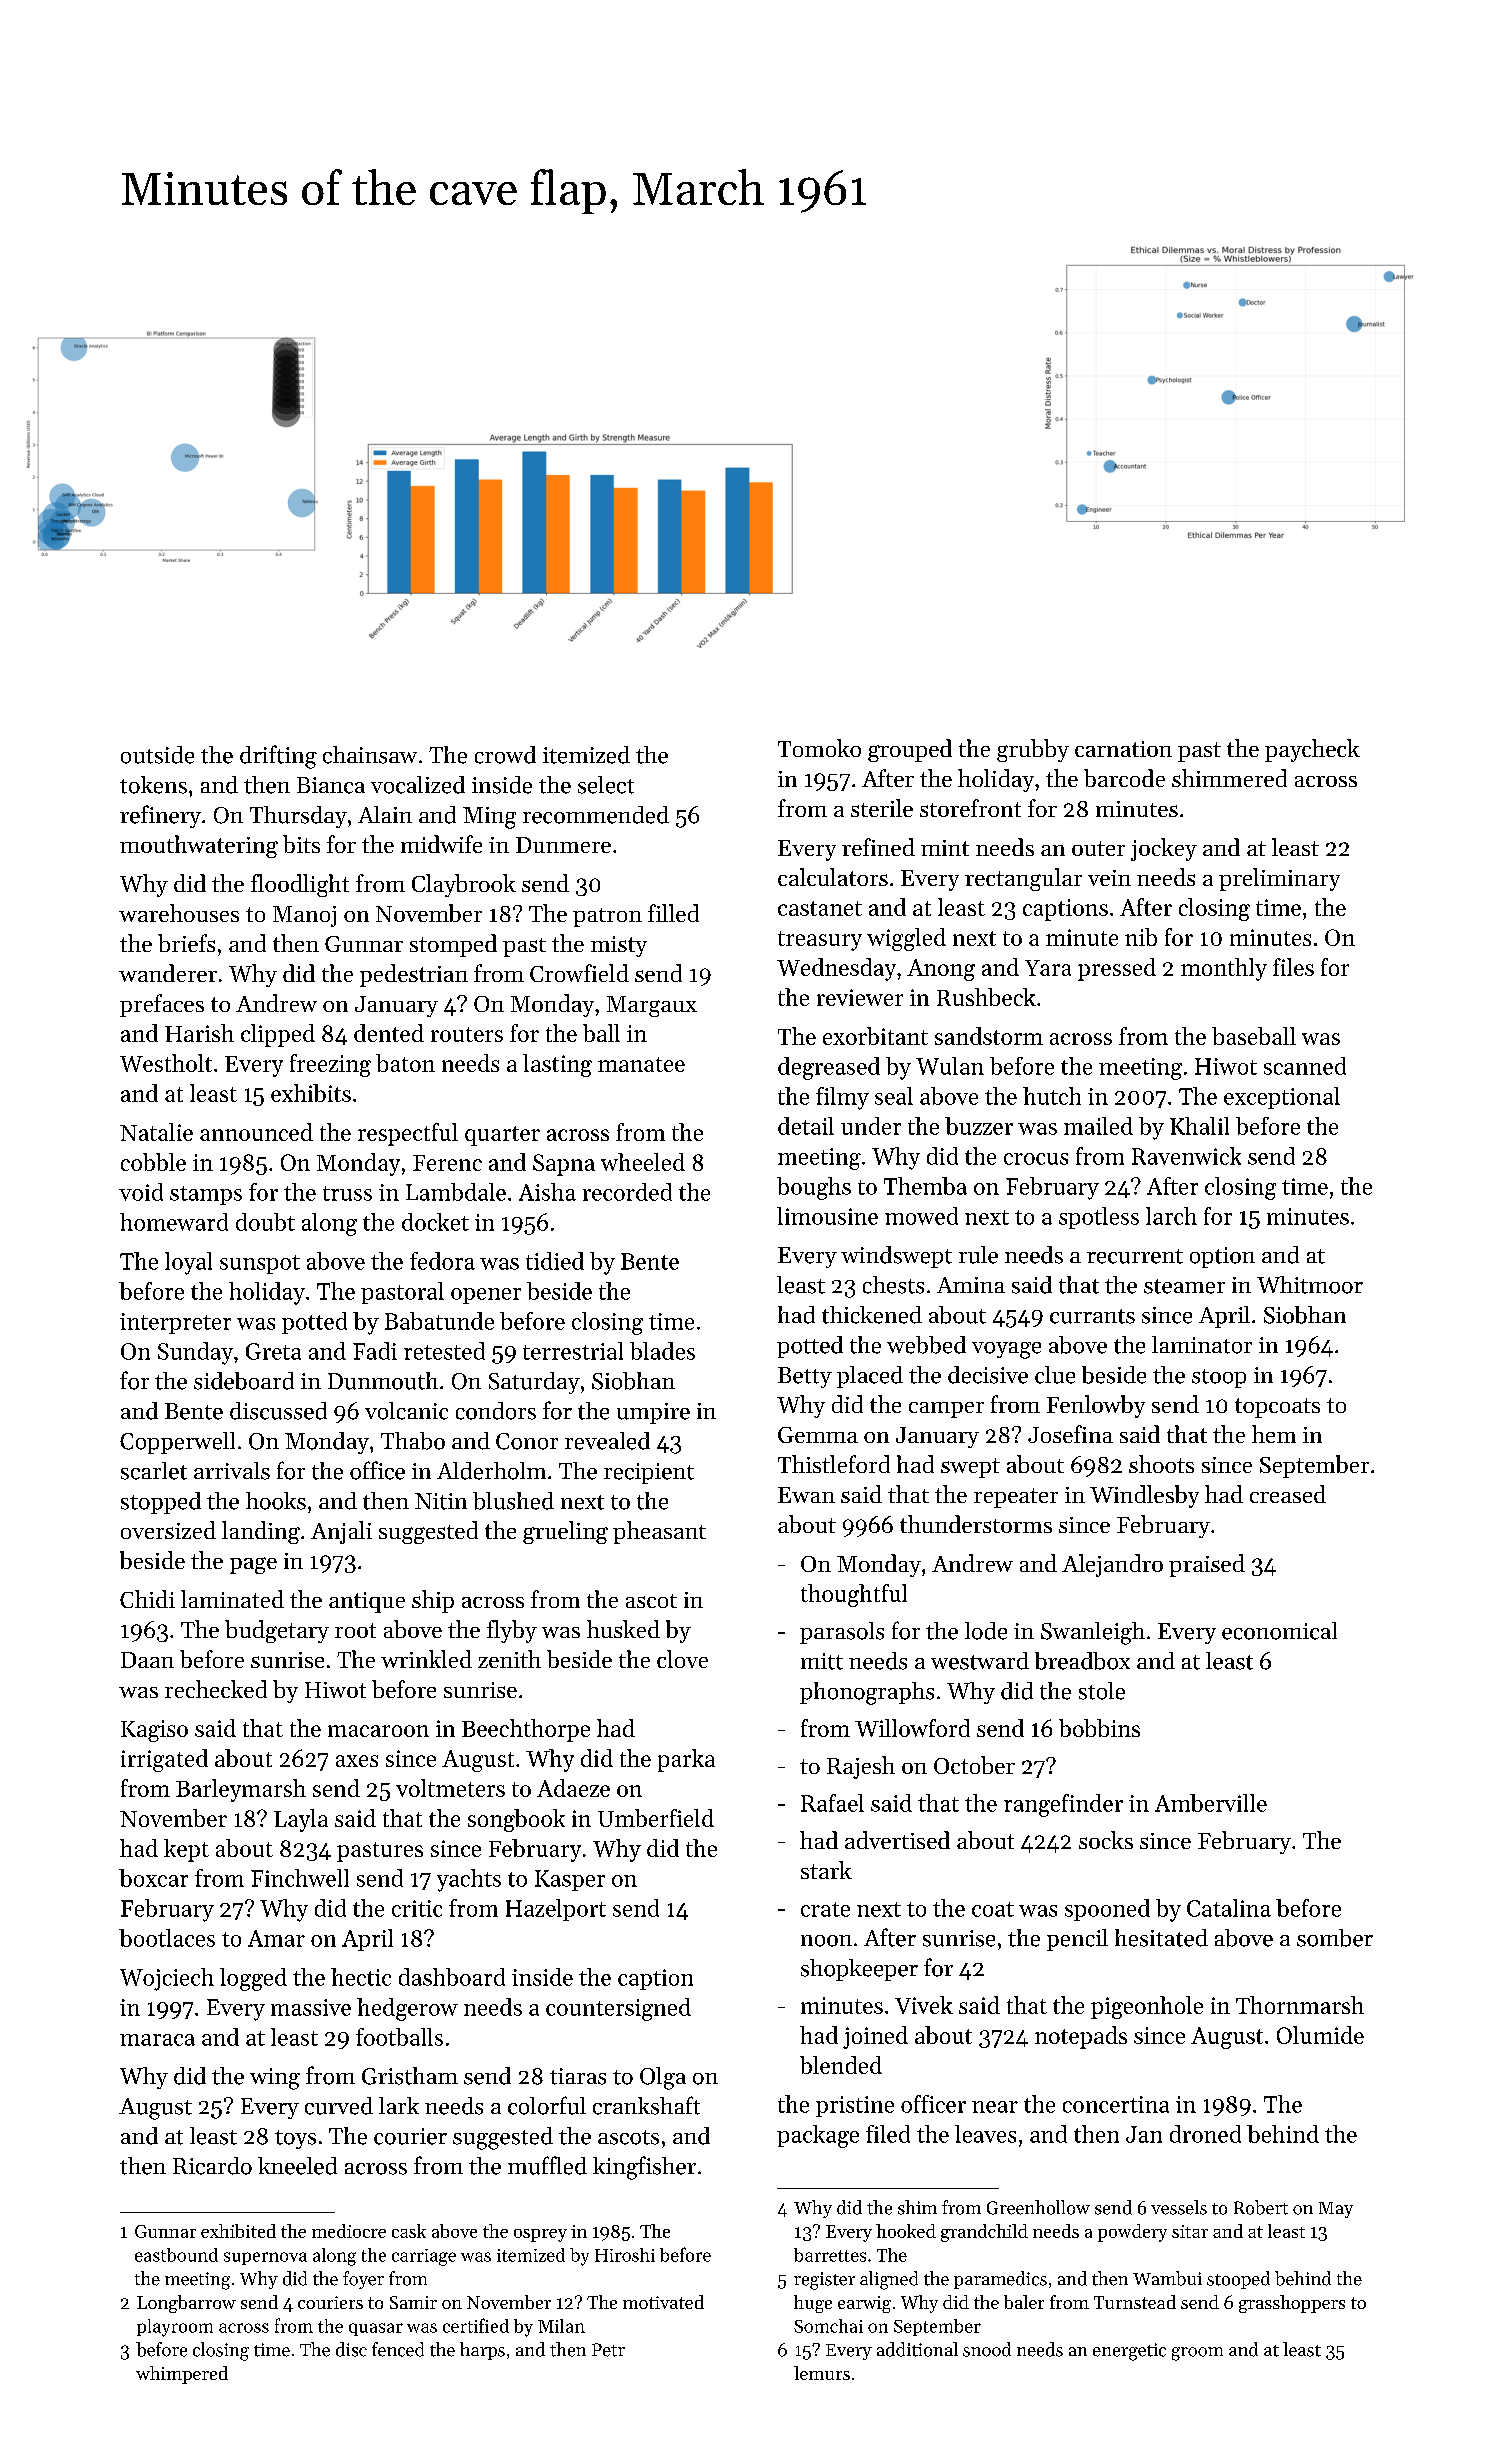 This screenshot has height=2464, width=1496. I want to click on supernova, so click(265, 2258).
